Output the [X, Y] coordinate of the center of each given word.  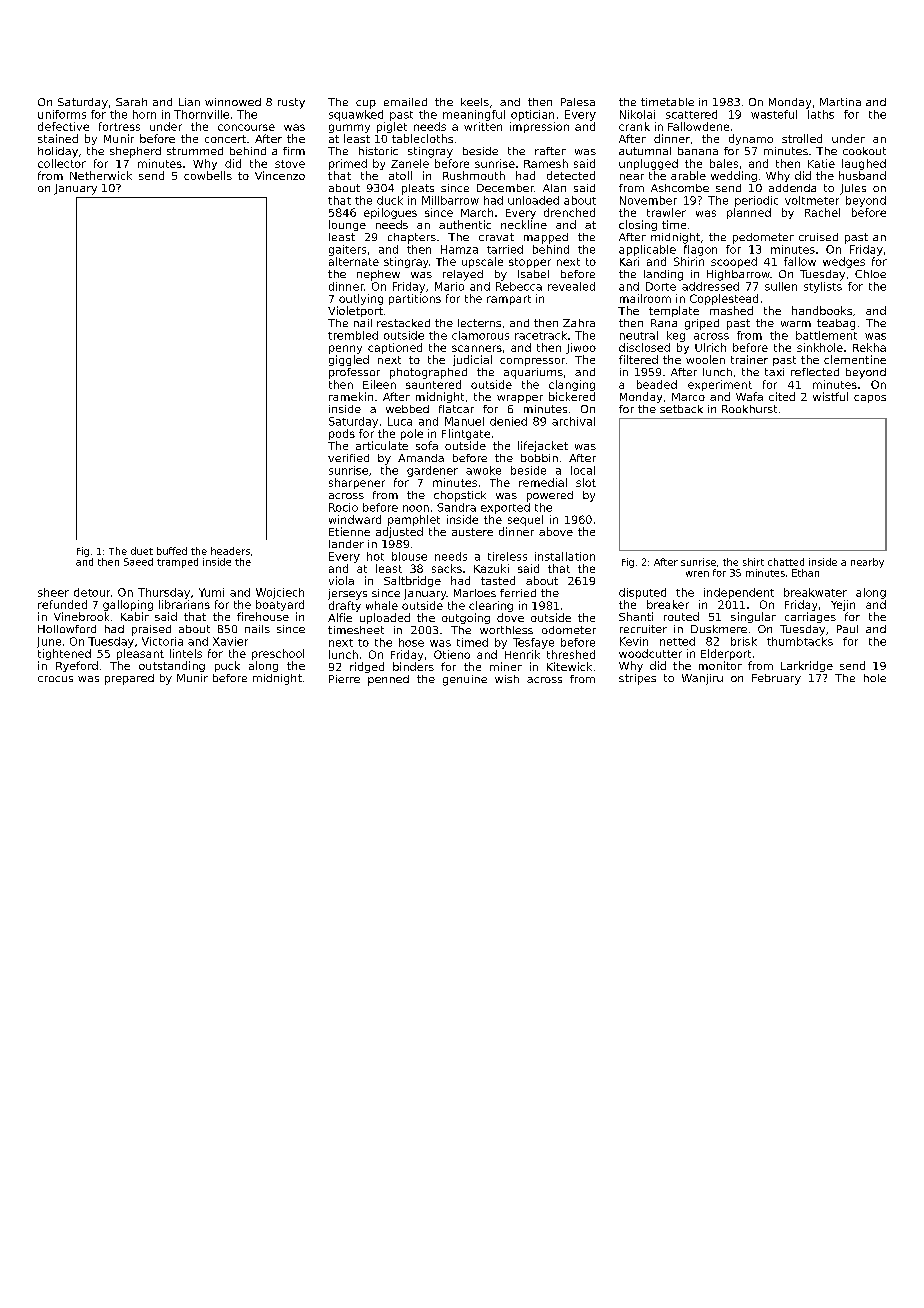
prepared [129, 679]
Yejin [843, 605]
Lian [189, 102]
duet [142, 551]
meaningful [474, 115]
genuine [465, 680]
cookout [864, 151]
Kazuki [491, 568]
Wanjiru [702, 679]
